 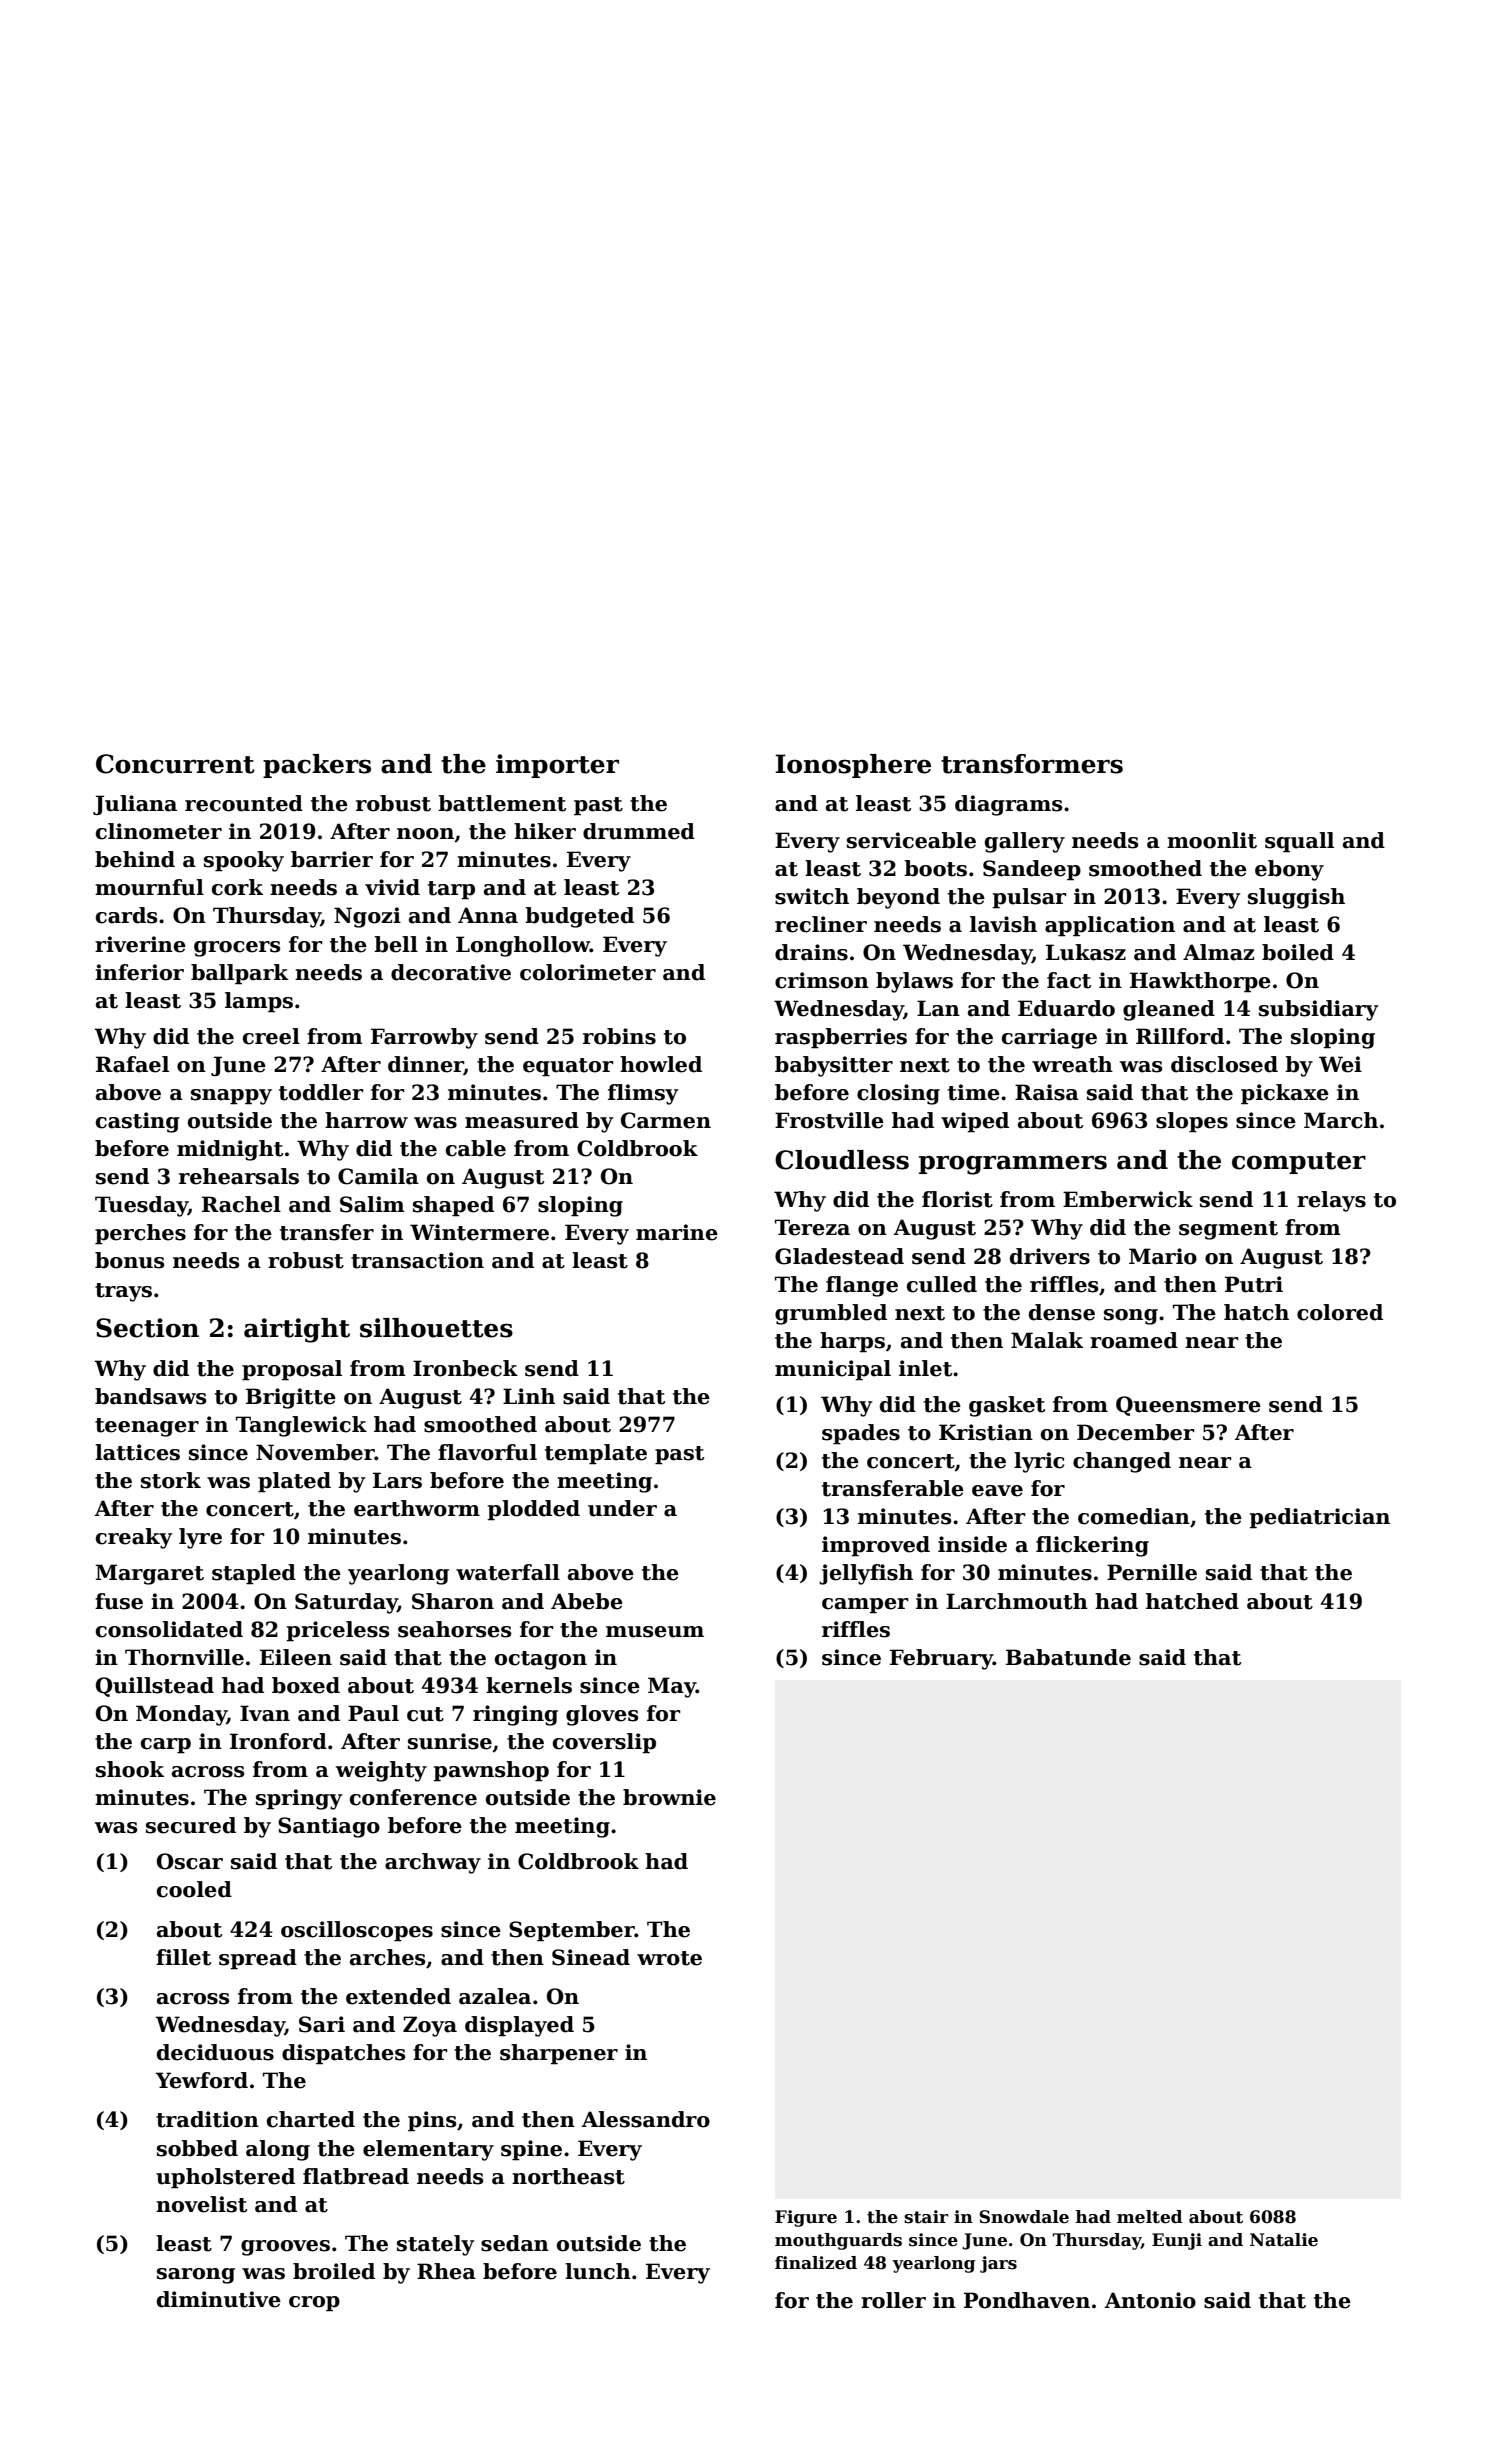 What do you see at coordinates (1150, 2300) in the document?
I see `Antonio` at bounding box center [1150, 2300].
